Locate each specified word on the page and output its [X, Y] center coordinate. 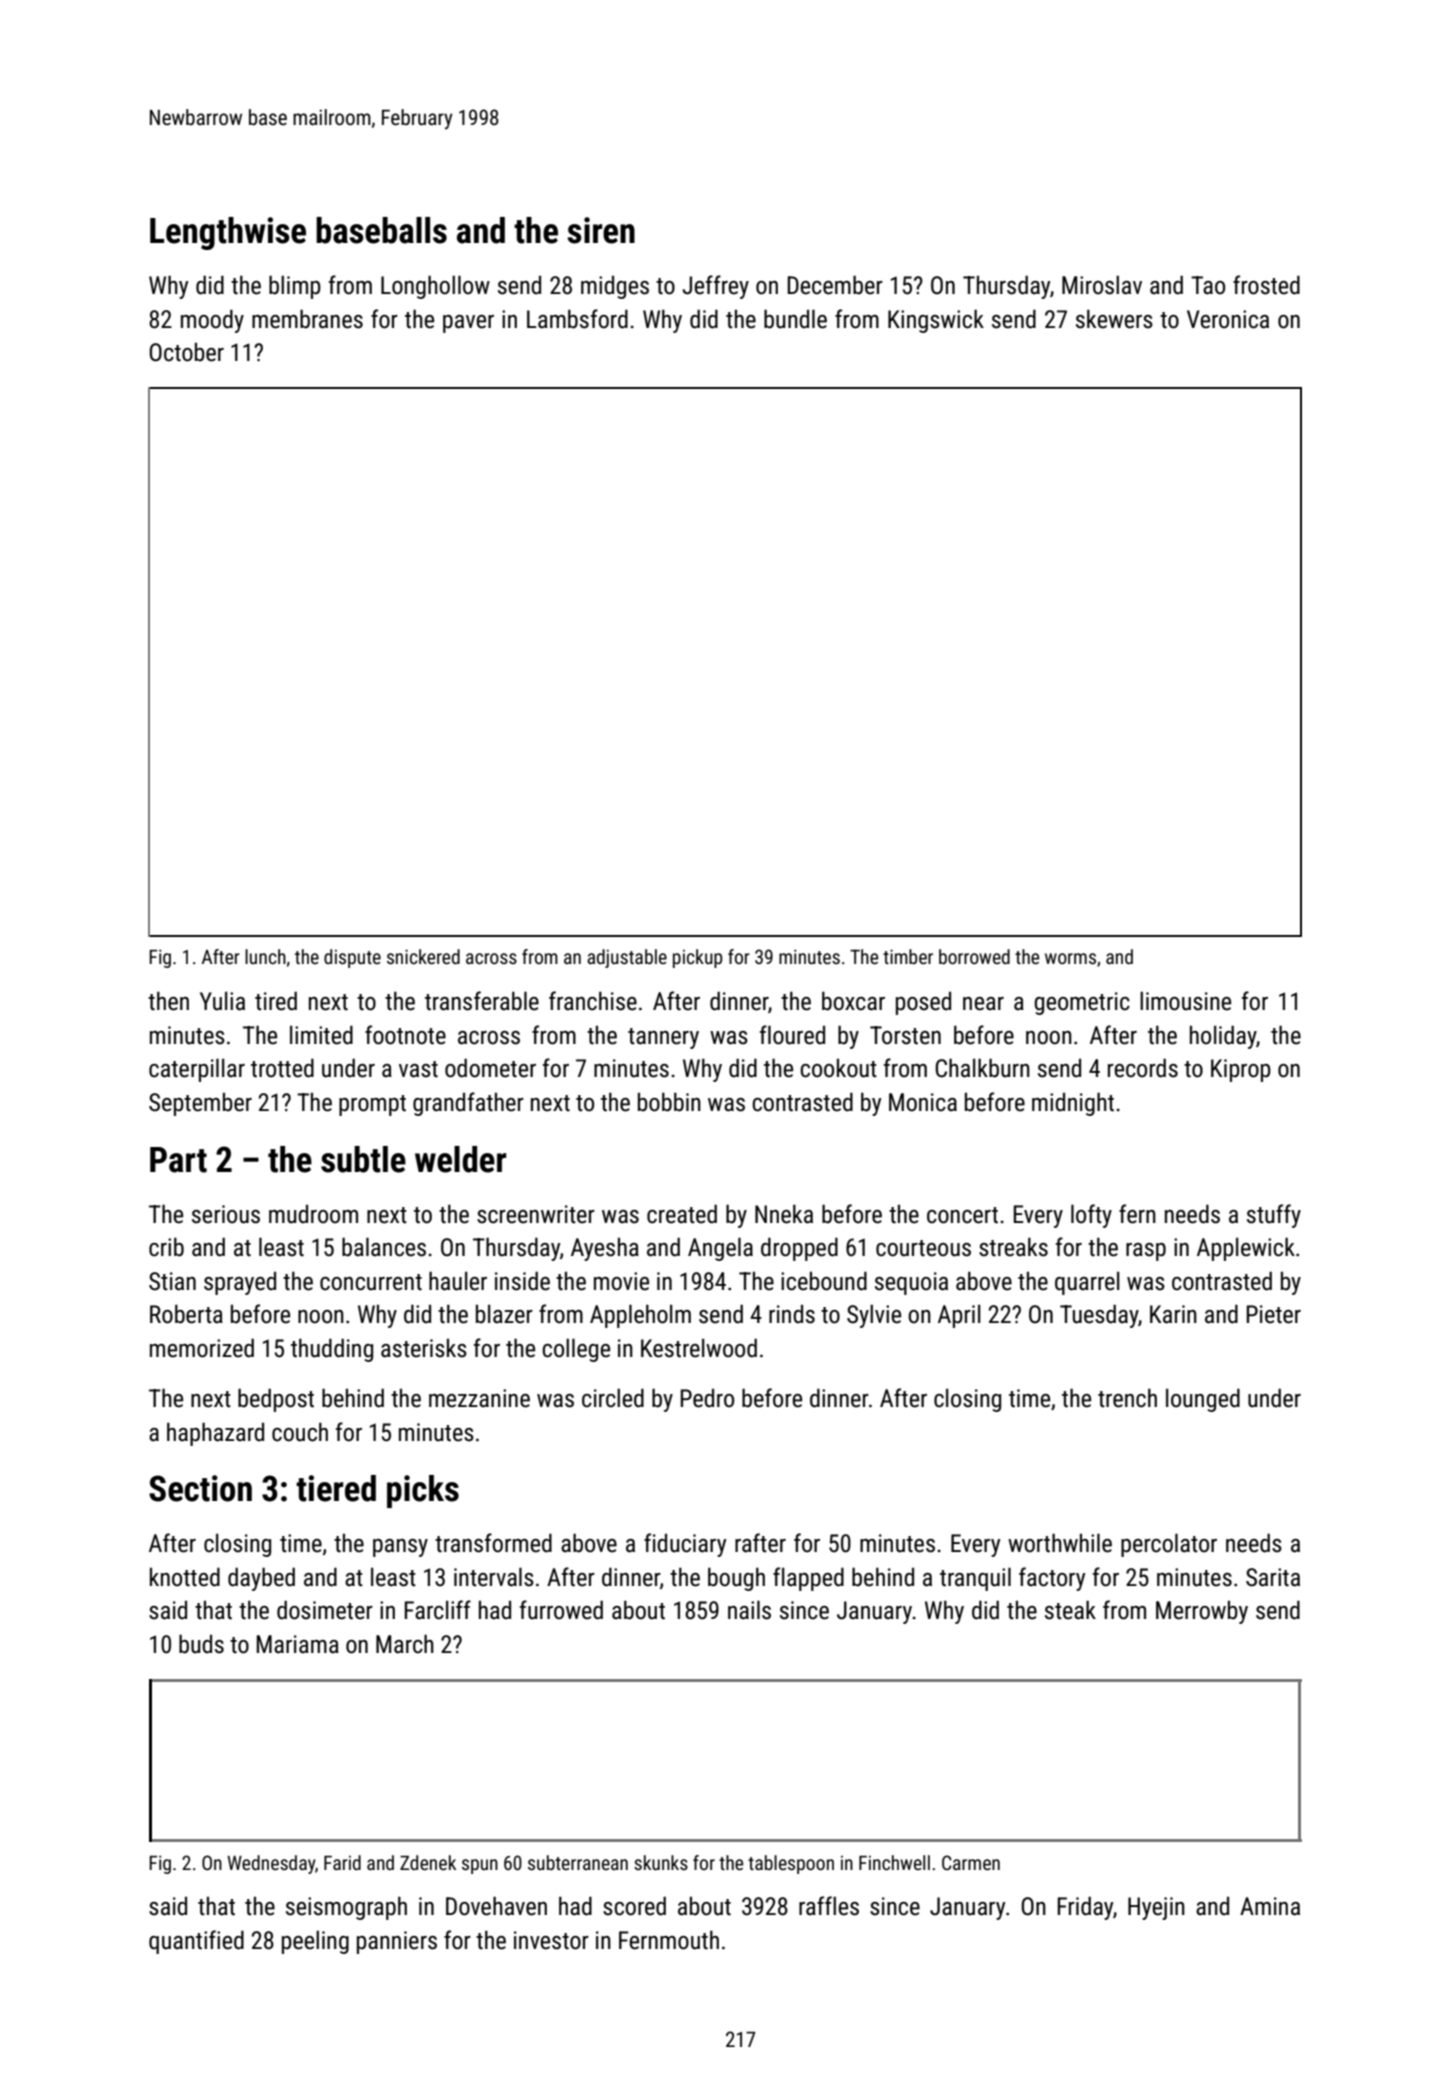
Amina [1270, 1906]
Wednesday [271, 1864]
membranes [307, 319]
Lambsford [577, 319]
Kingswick [936, 321]
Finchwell [894, 1862]
